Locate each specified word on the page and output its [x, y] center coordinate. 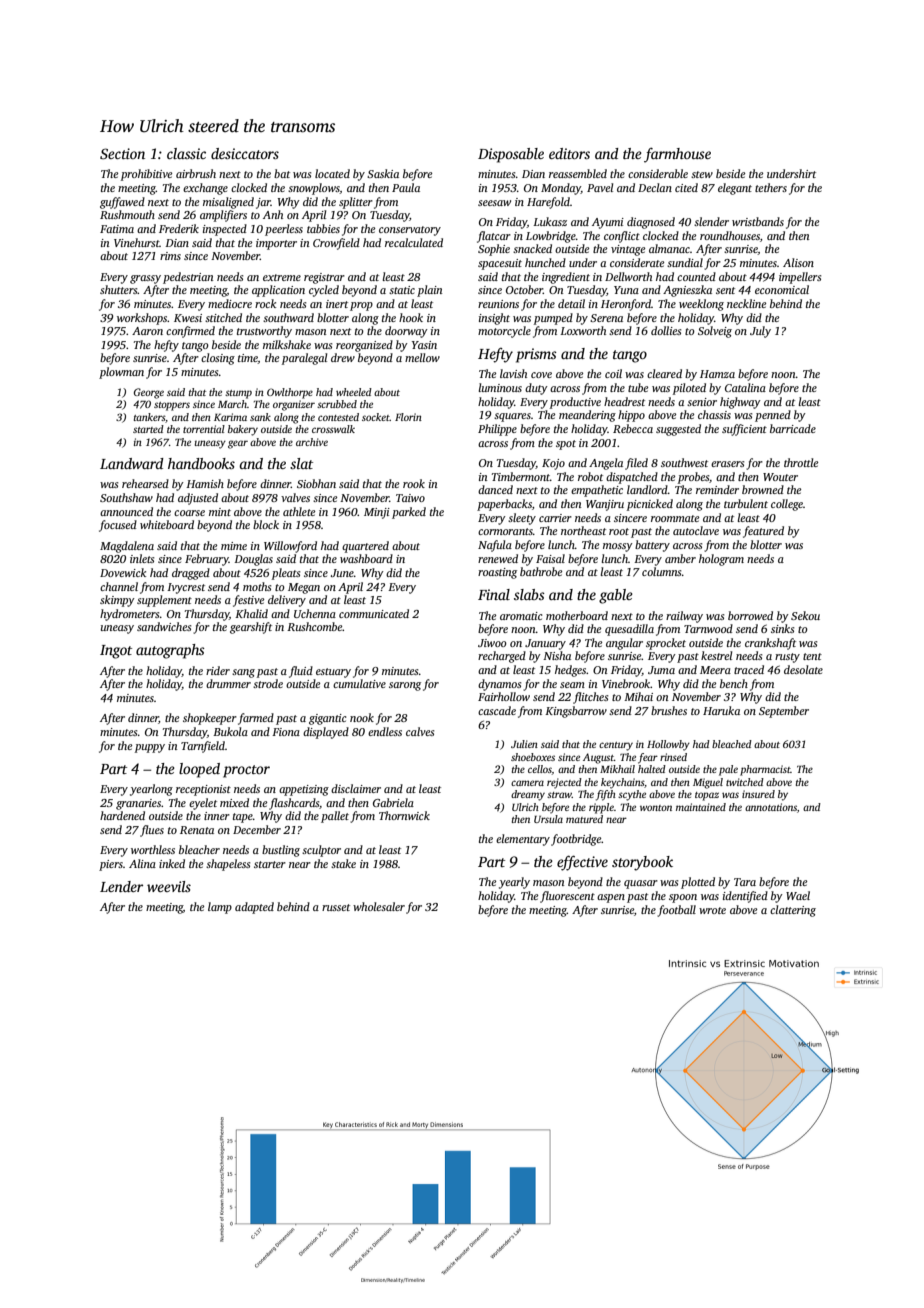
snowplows [314, 189]
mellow [422, 357]
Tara [745, 882]
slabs [529, 594]
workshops [142, 319]
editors [569, 153]
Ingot [116, 652]
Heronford [626, 305]
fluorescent [567, 897]
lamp [220, 908]
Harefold [548, 203]
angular [624, 644]
